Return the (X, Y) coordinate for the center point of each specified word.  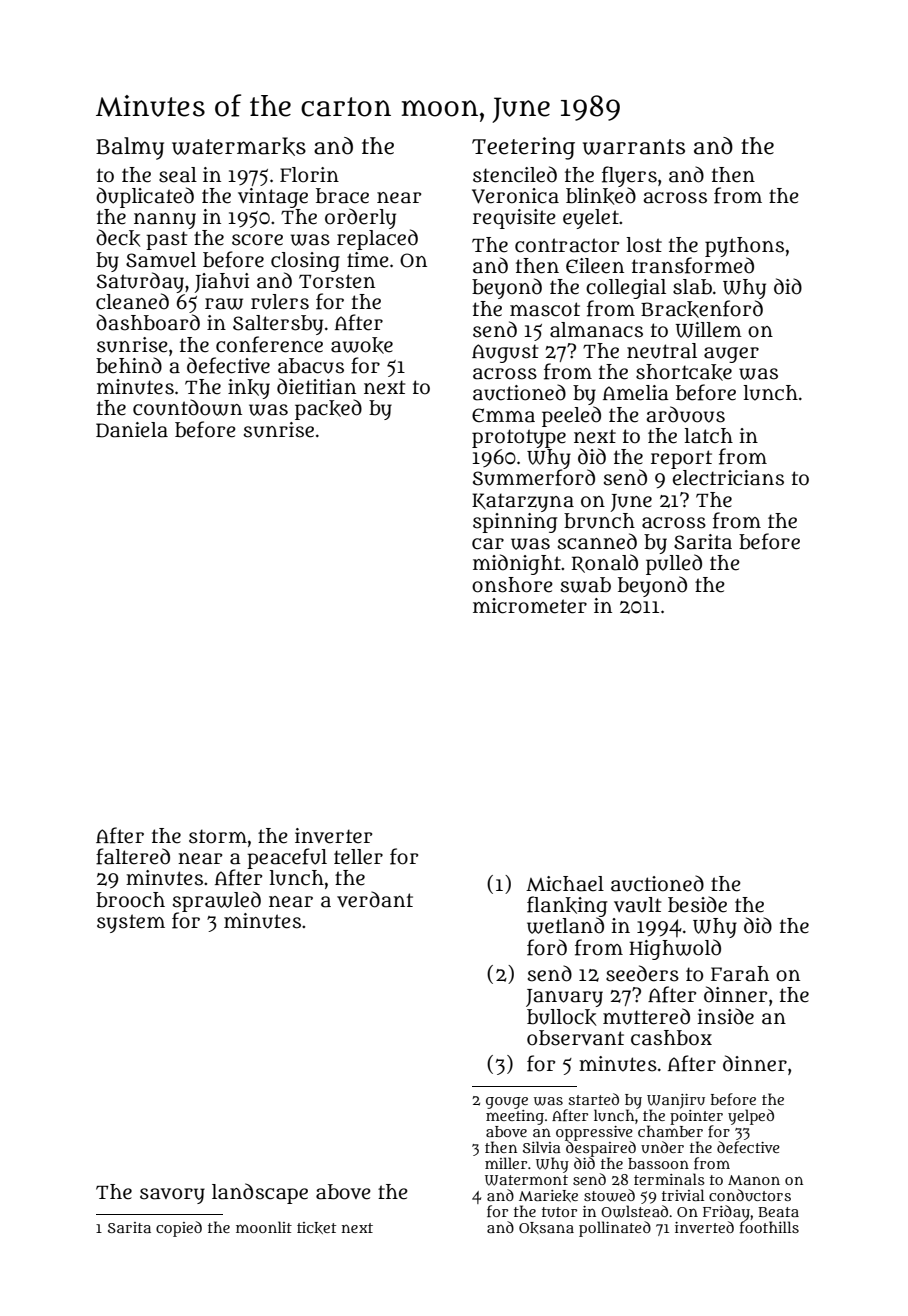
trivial (683, 1195)
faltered (133, 856)
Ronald (605, 563)
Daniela (132, 430)
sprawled (217, 901)
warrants (634, 147)
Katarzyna (523, 502)
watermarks (239, 146)
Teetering (523, 148)
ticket (316, 1228)
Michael (565, 884)
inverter (333, 836)
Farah (740, 974)
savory (172, 1196)
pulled (674, 564)
